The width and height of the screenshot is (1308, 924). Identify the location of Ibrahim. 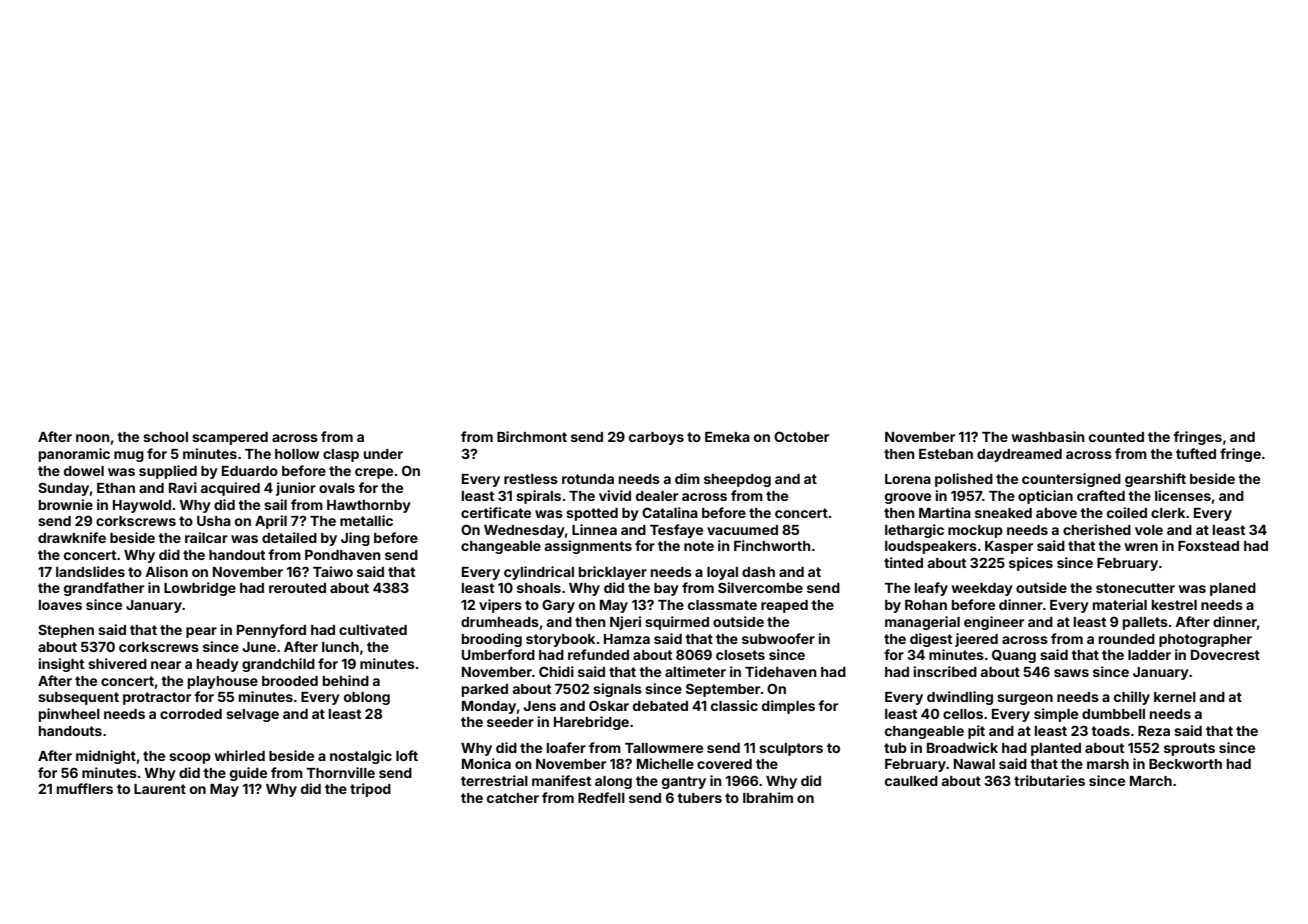
(768, 797).
